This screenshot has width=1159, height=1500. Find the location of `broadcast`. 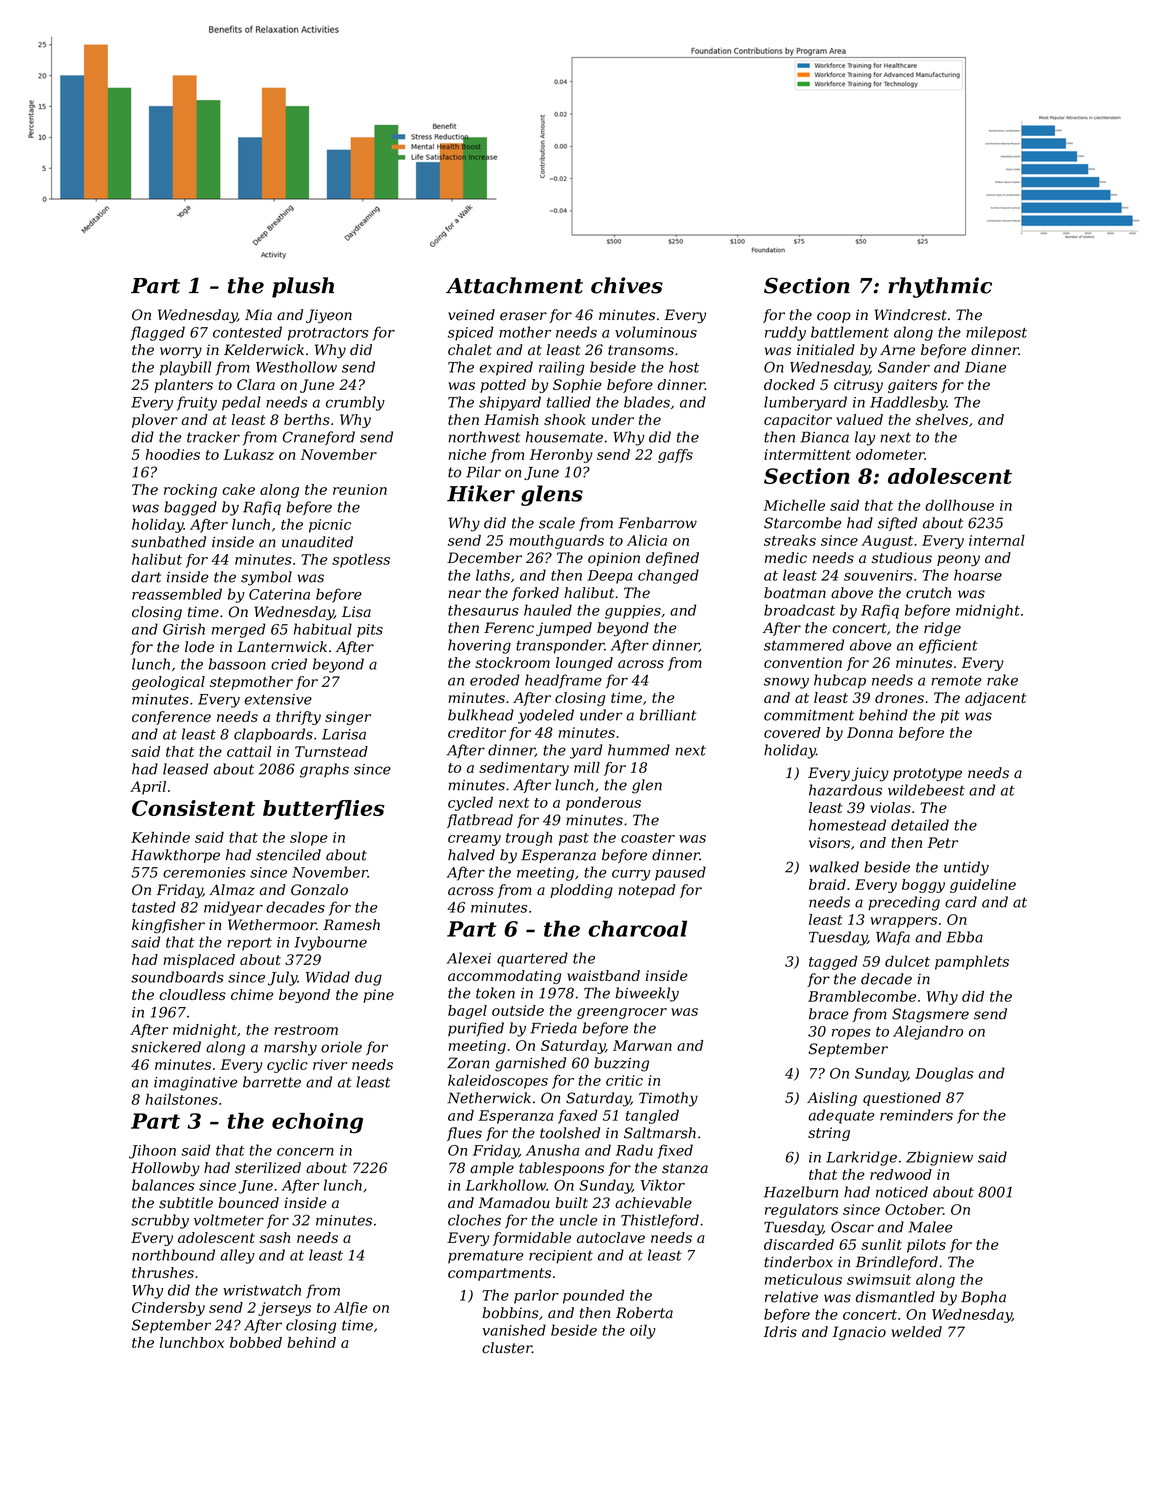

broadcast is located at coordinates (799, 610).
